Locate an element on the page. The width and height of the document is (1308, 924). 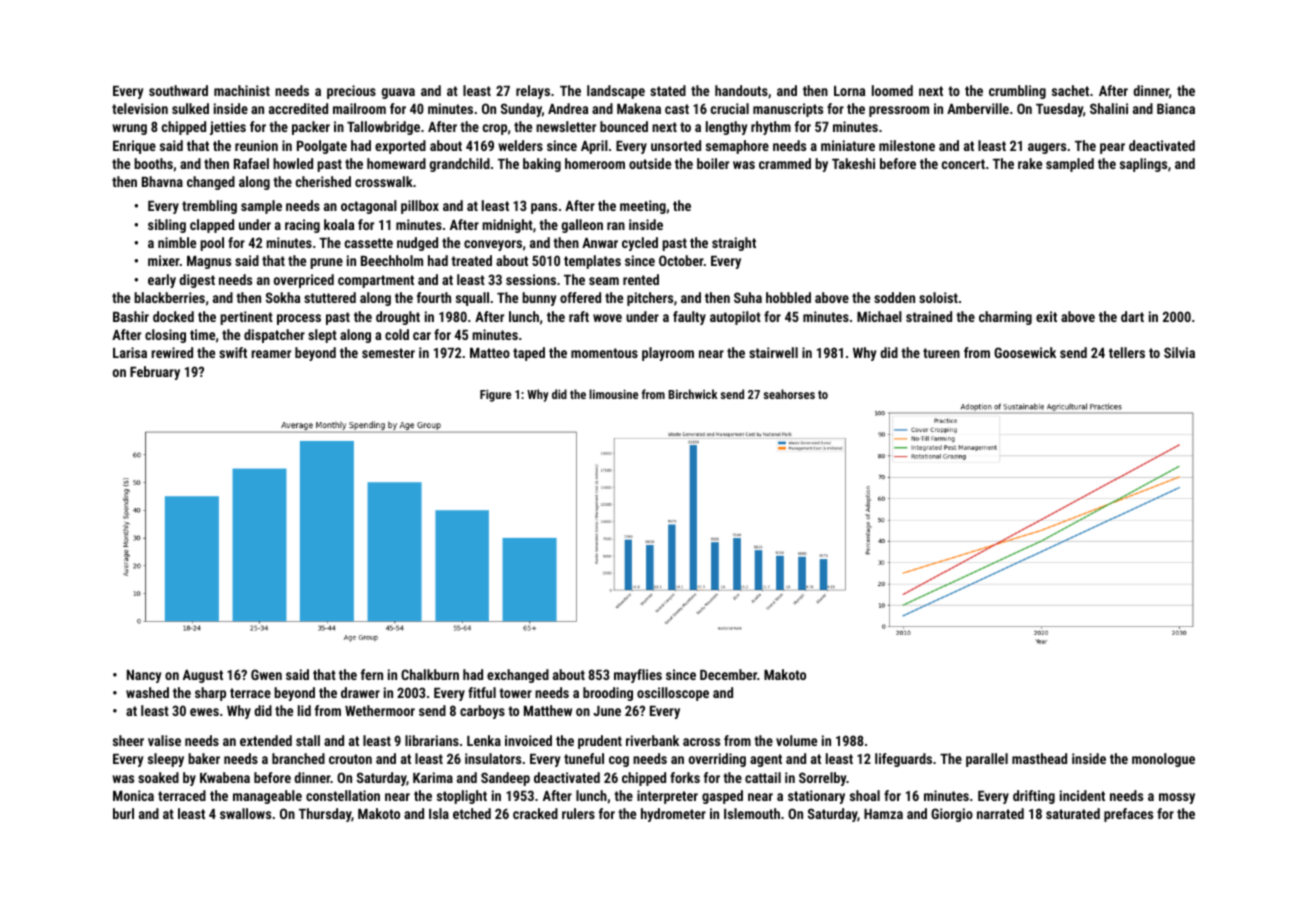
etched is located at coordinates (472, 813).
